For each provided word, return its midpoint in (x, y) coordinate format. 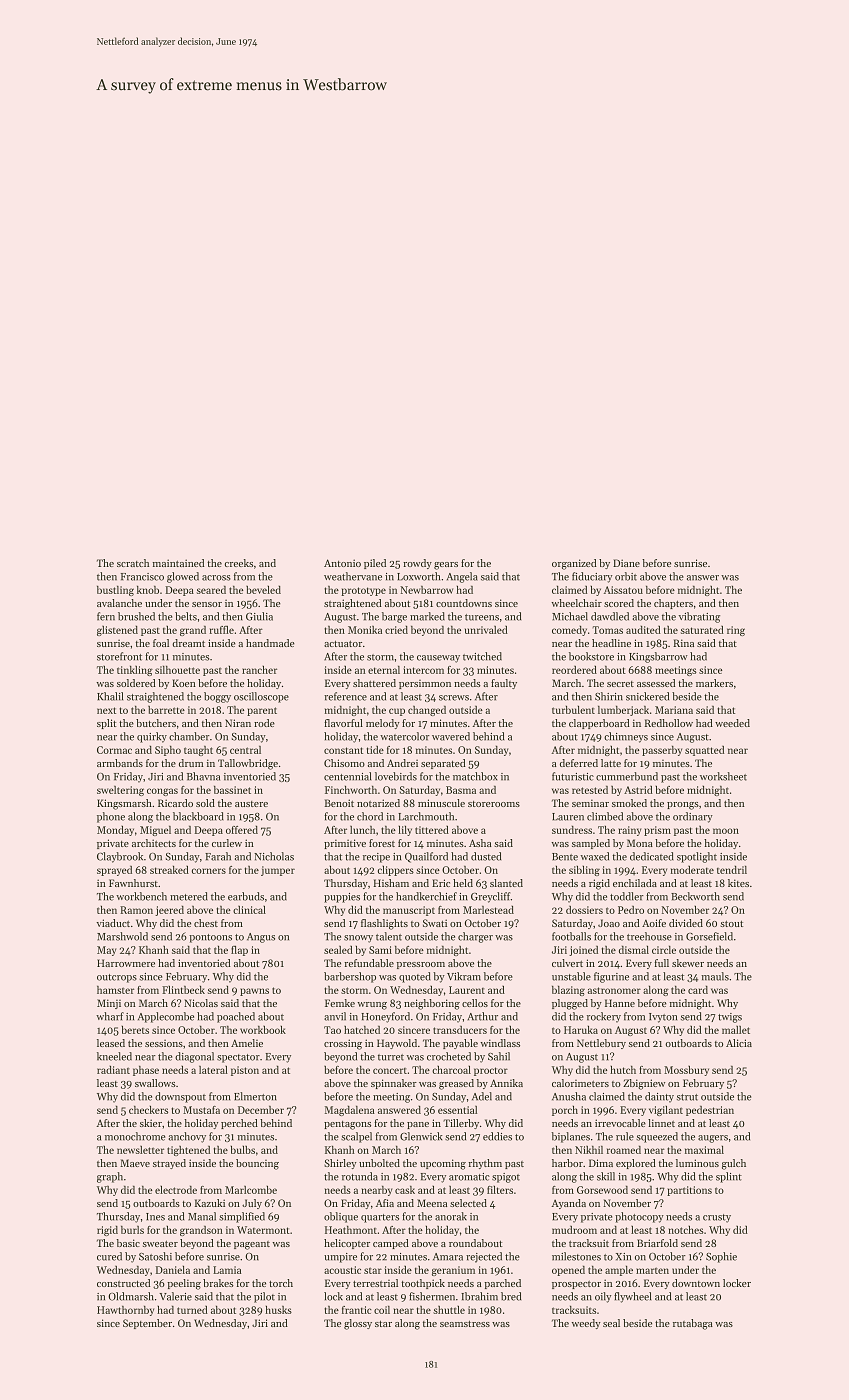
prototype (363, 591)
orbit (626, 576)
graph (110, 1177)
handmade (270, 643)
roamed (624, 1150)
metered (189, 896)
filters (500, 1190)
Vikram (464, 976)
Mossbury (686, 1071)
